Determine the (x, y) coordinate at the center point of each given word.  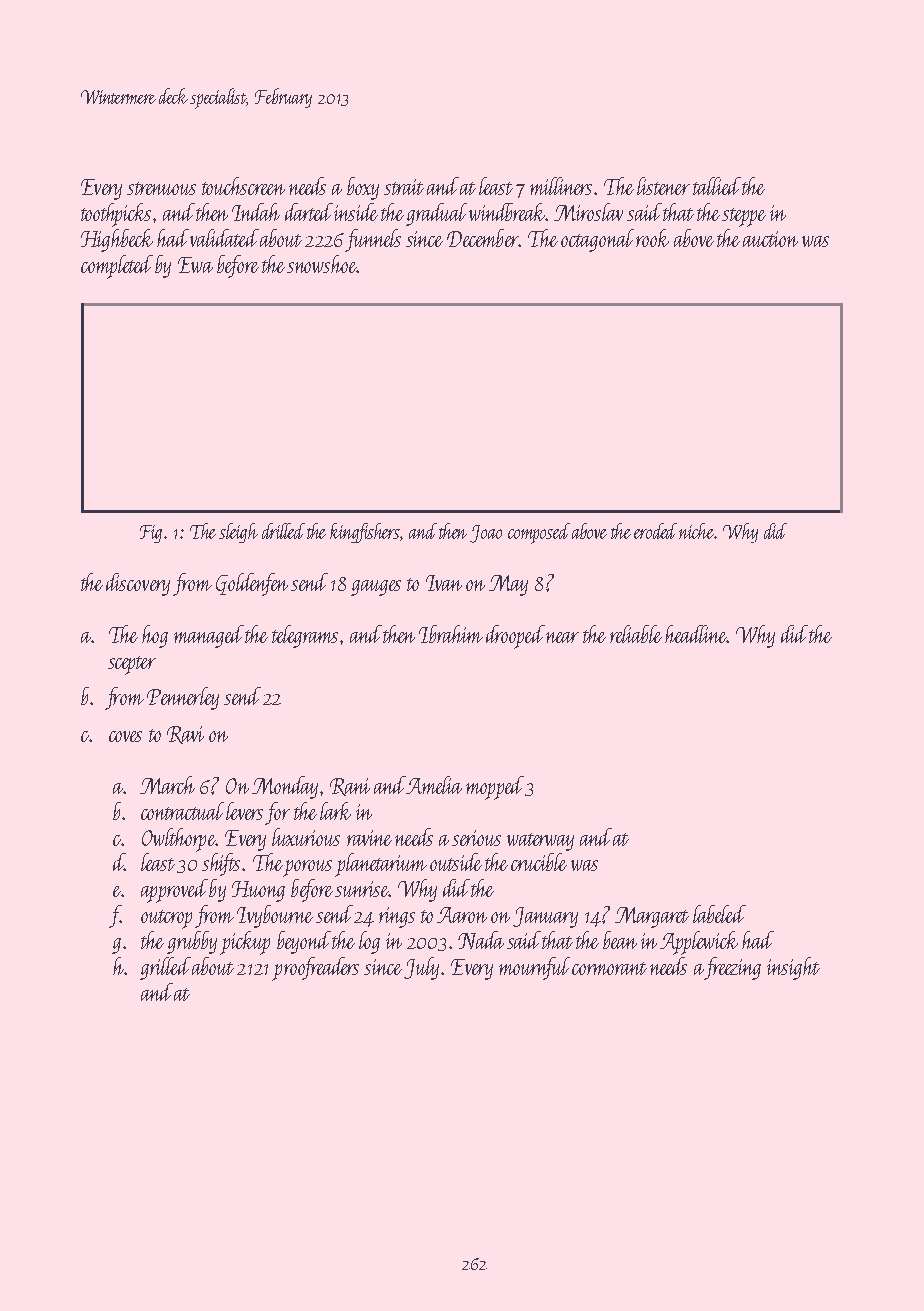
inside (356, 212)
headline (696, 634)
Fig (151, 534)
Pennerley (183, 698)
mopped (495, 788)
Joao (486, 534)
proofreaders (315, 969)
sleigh (238, 533)
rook (652, 238)
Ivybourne (275, 916)
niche (697, 531)
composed (539, 533)
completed (117, 267)
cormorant (609, 968)
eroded (657, 531)
